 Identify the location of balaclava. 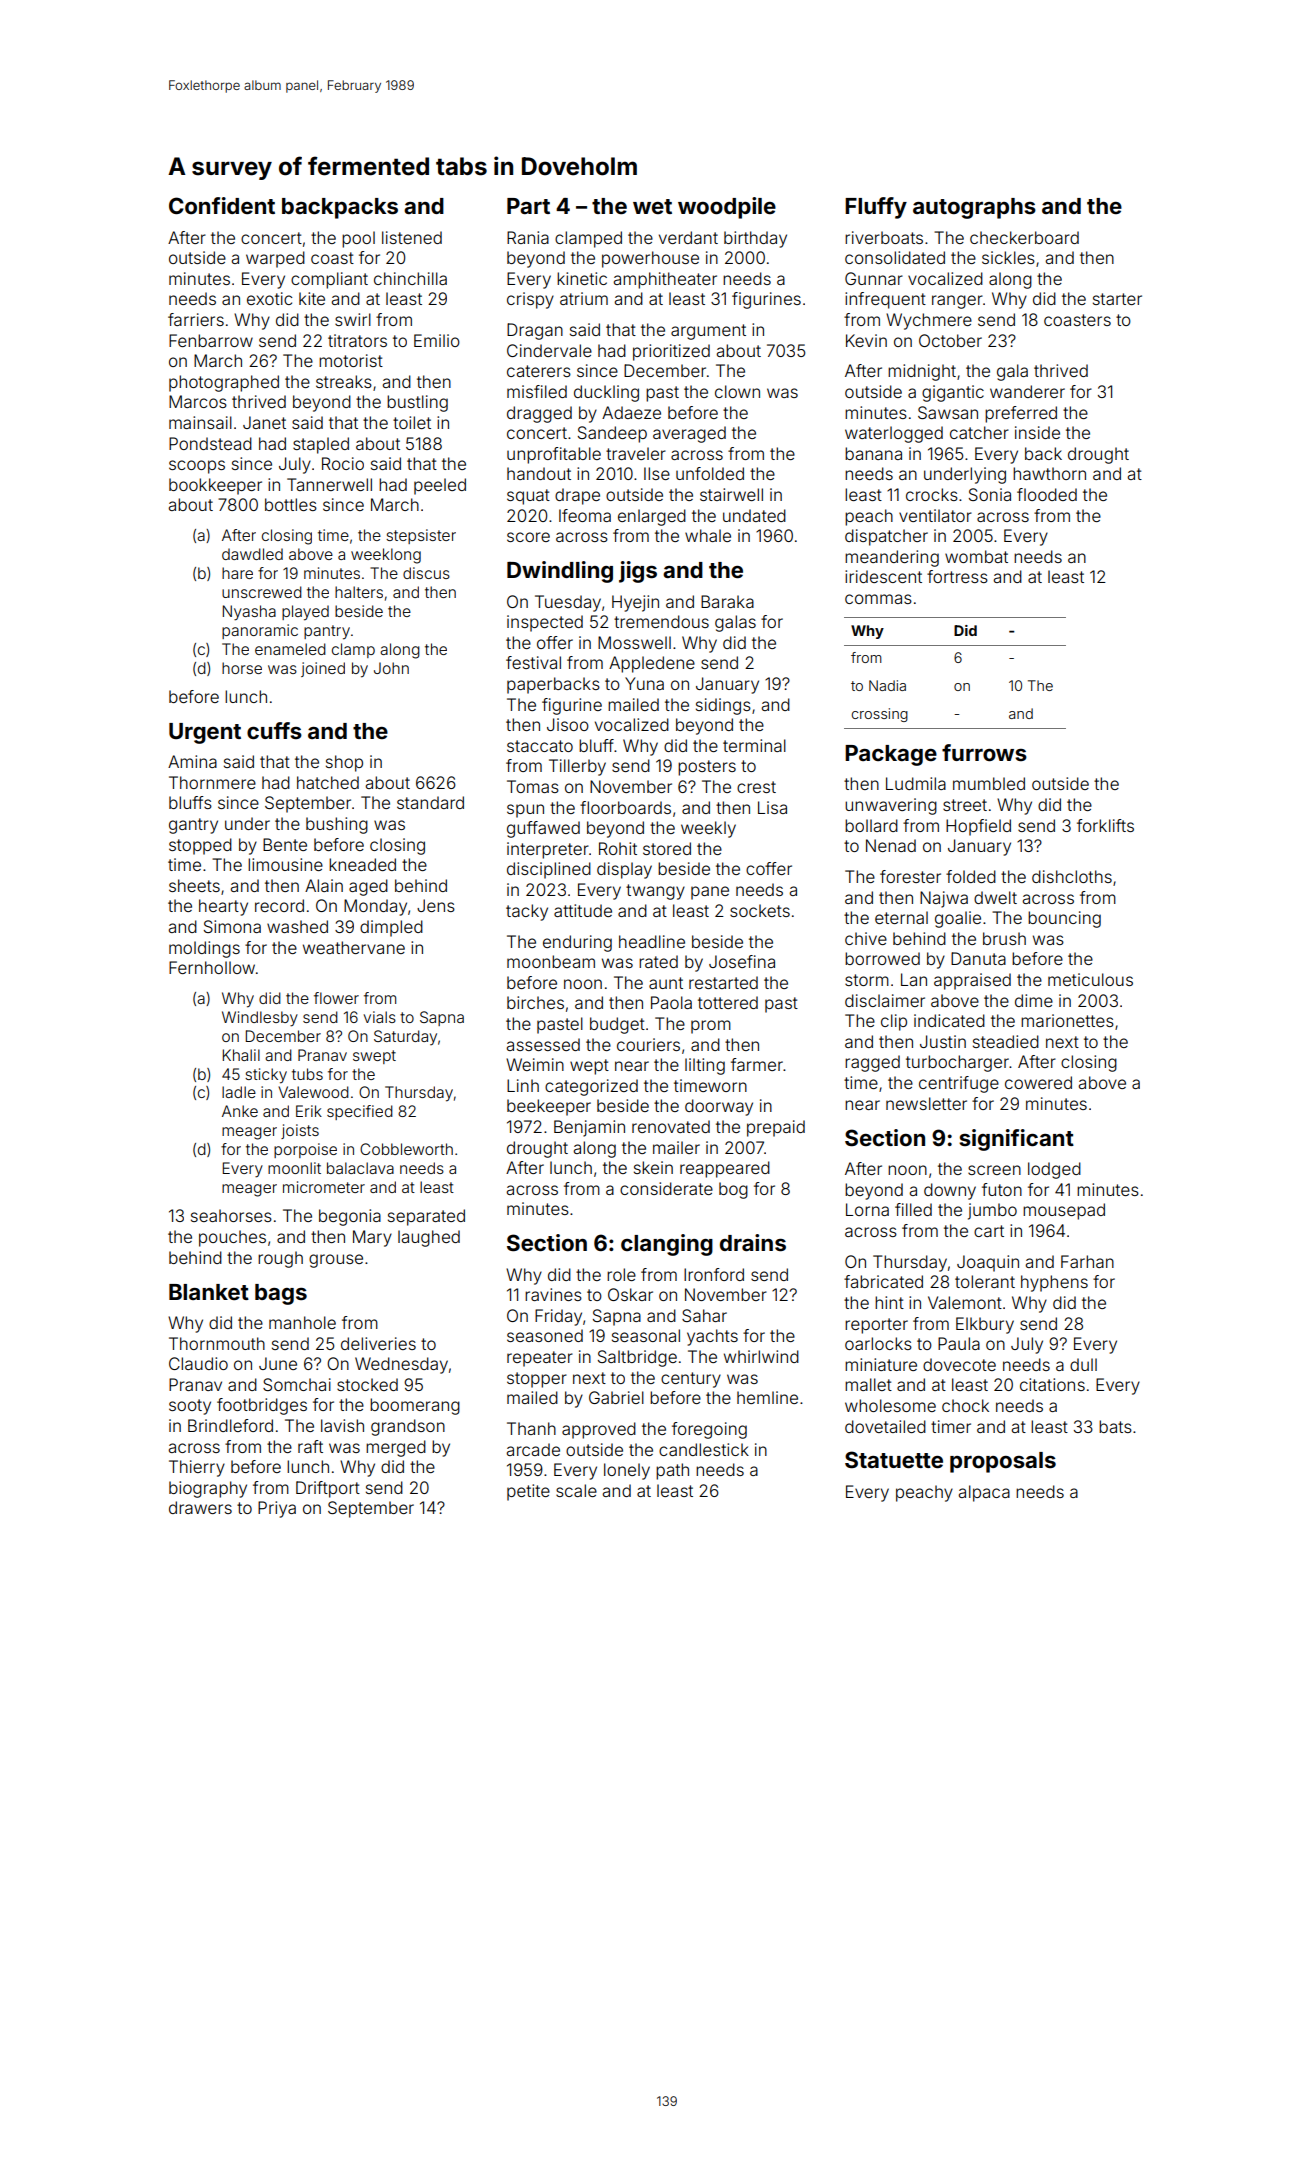
(360, 1168).
